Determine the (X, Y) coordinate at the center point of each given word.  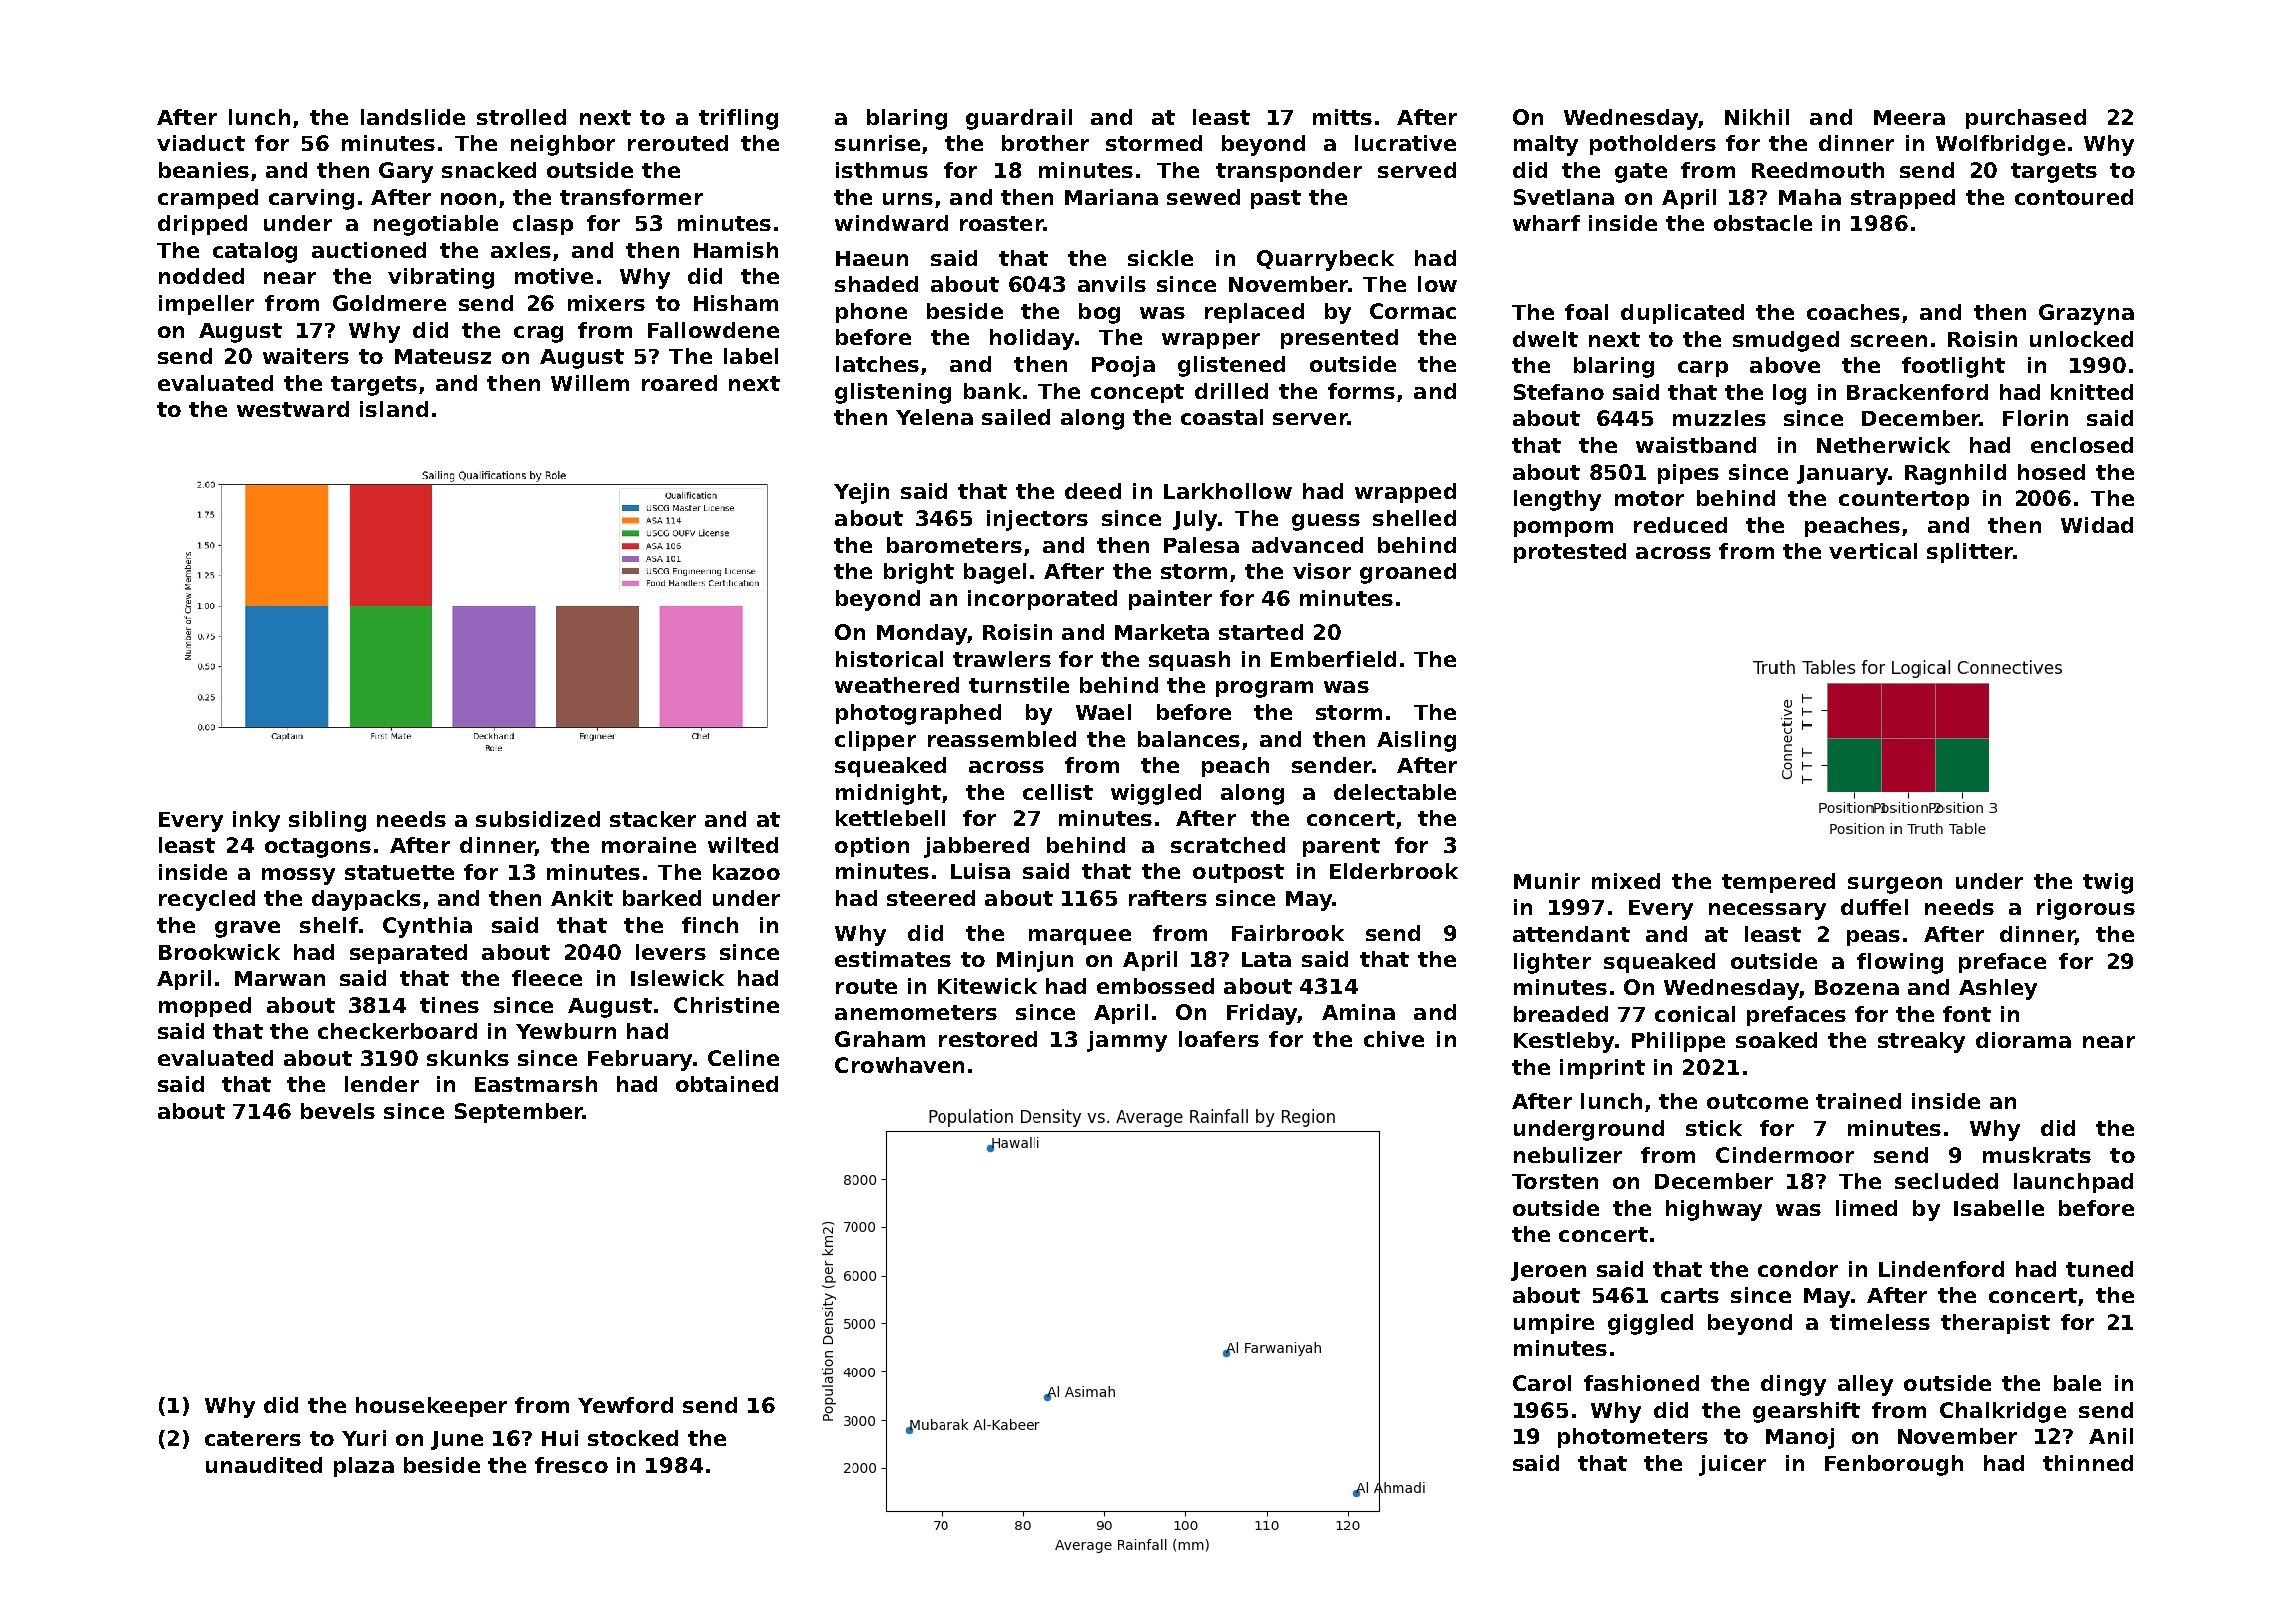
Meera (1909, 117)
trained (1858, 1101)
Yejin (861, 493)
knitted (2092, 392)
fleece (547, 978)
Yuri (364, 1438)
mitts (1342, 117)
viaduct (201, 143)
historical (889, 659)
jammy (1127, 1041)
